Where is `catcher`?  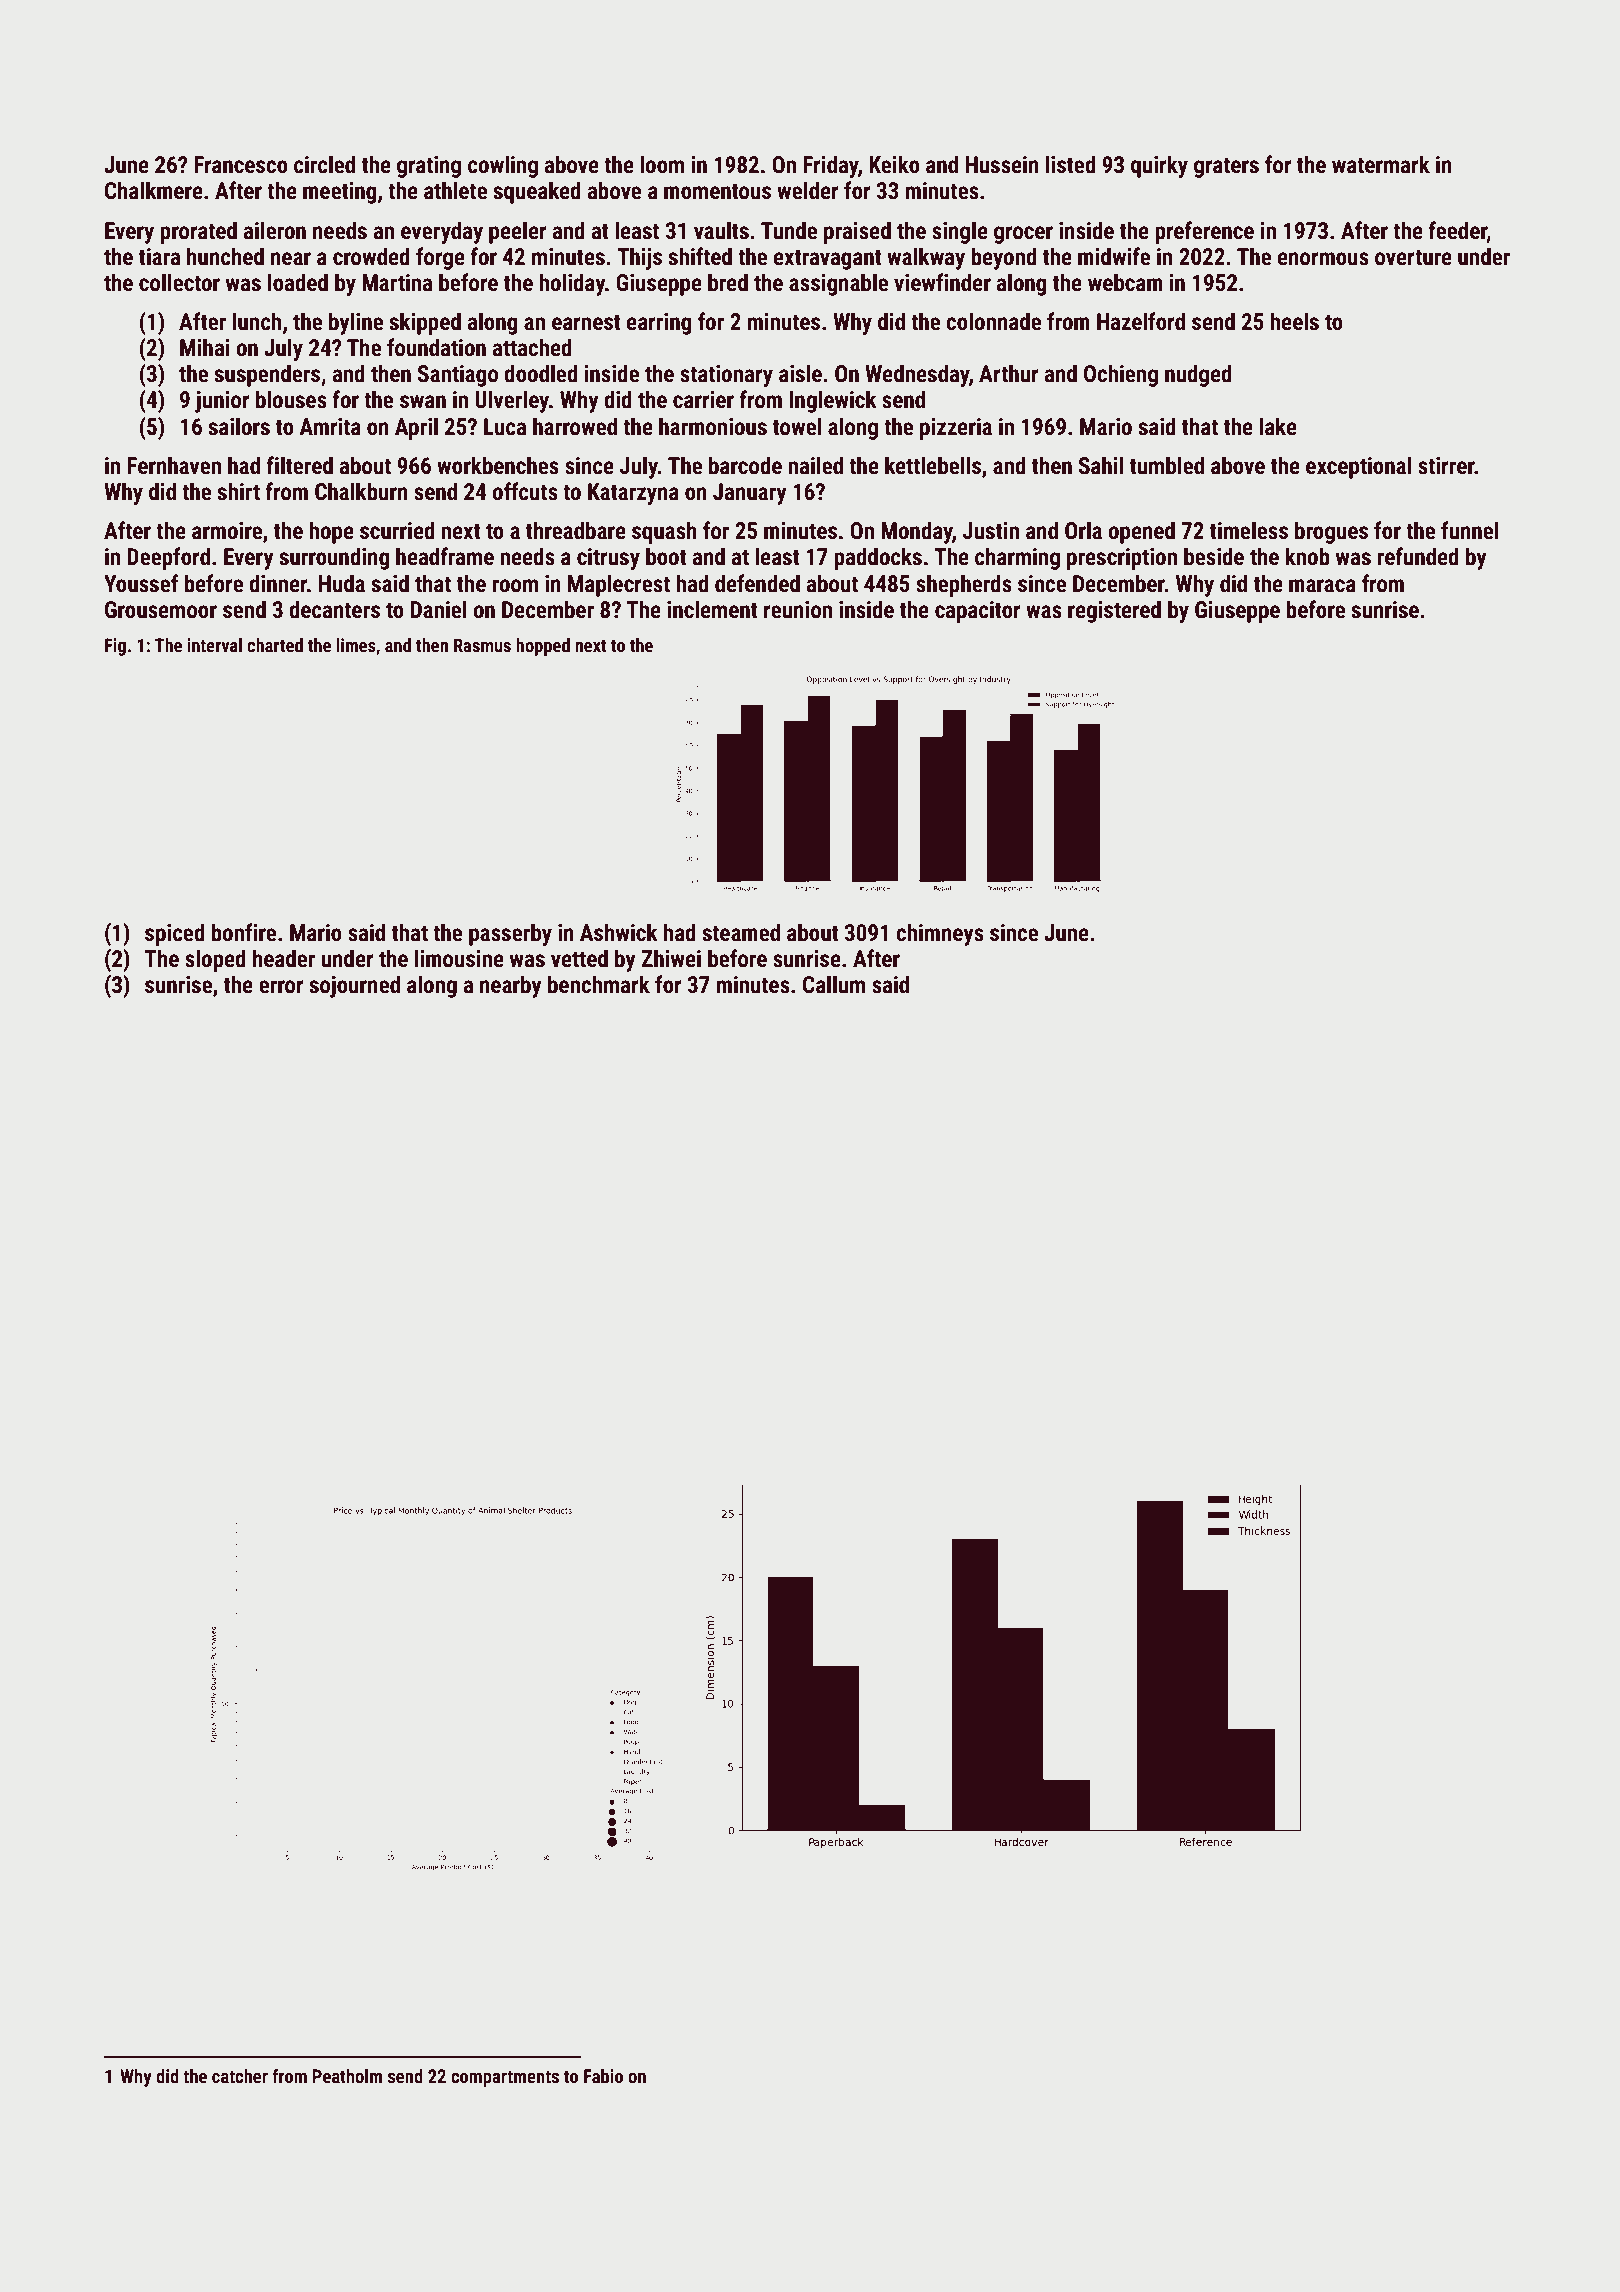
catcher is located at coordinates (240, 2076).
